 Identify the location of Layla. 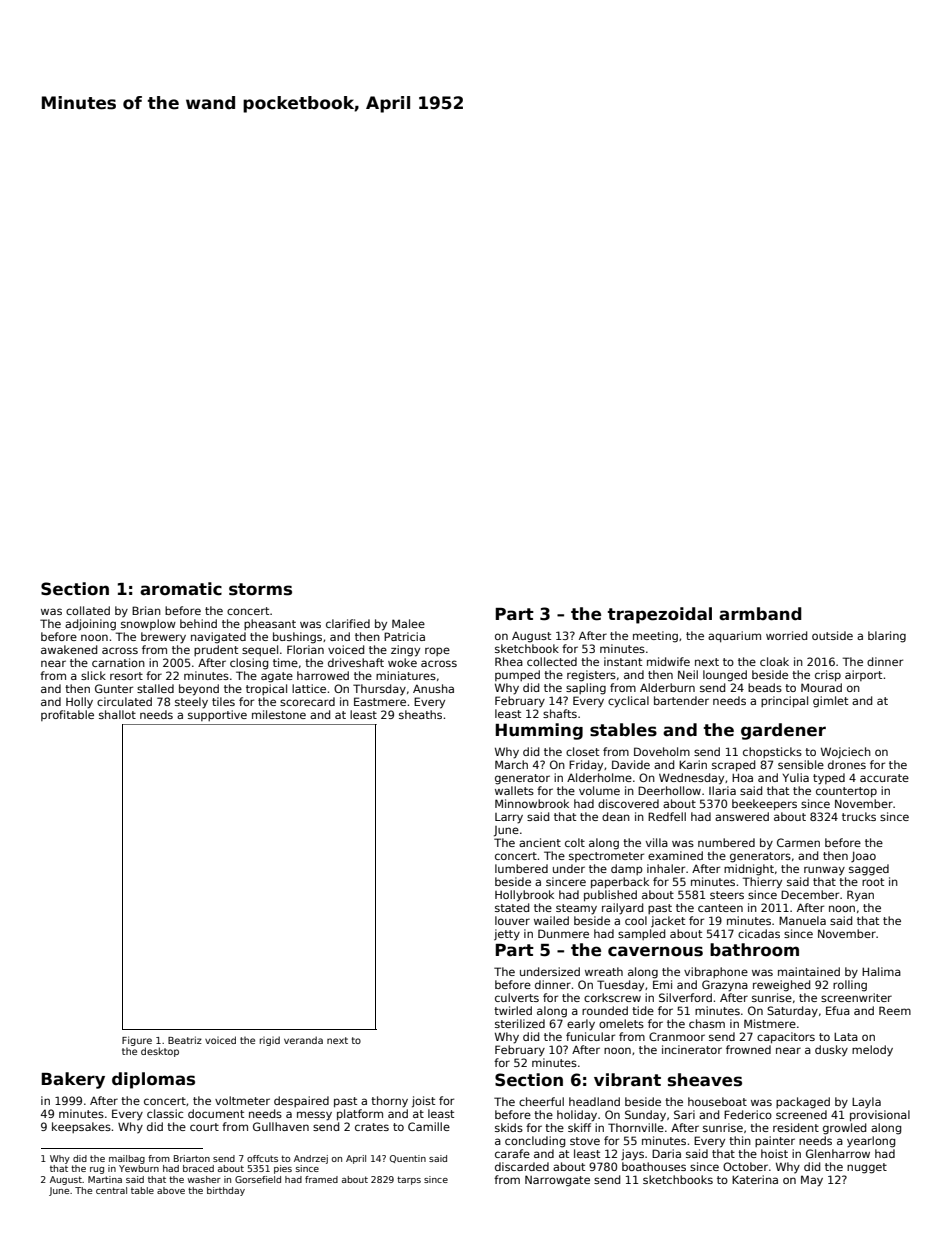
(866, 1103).
